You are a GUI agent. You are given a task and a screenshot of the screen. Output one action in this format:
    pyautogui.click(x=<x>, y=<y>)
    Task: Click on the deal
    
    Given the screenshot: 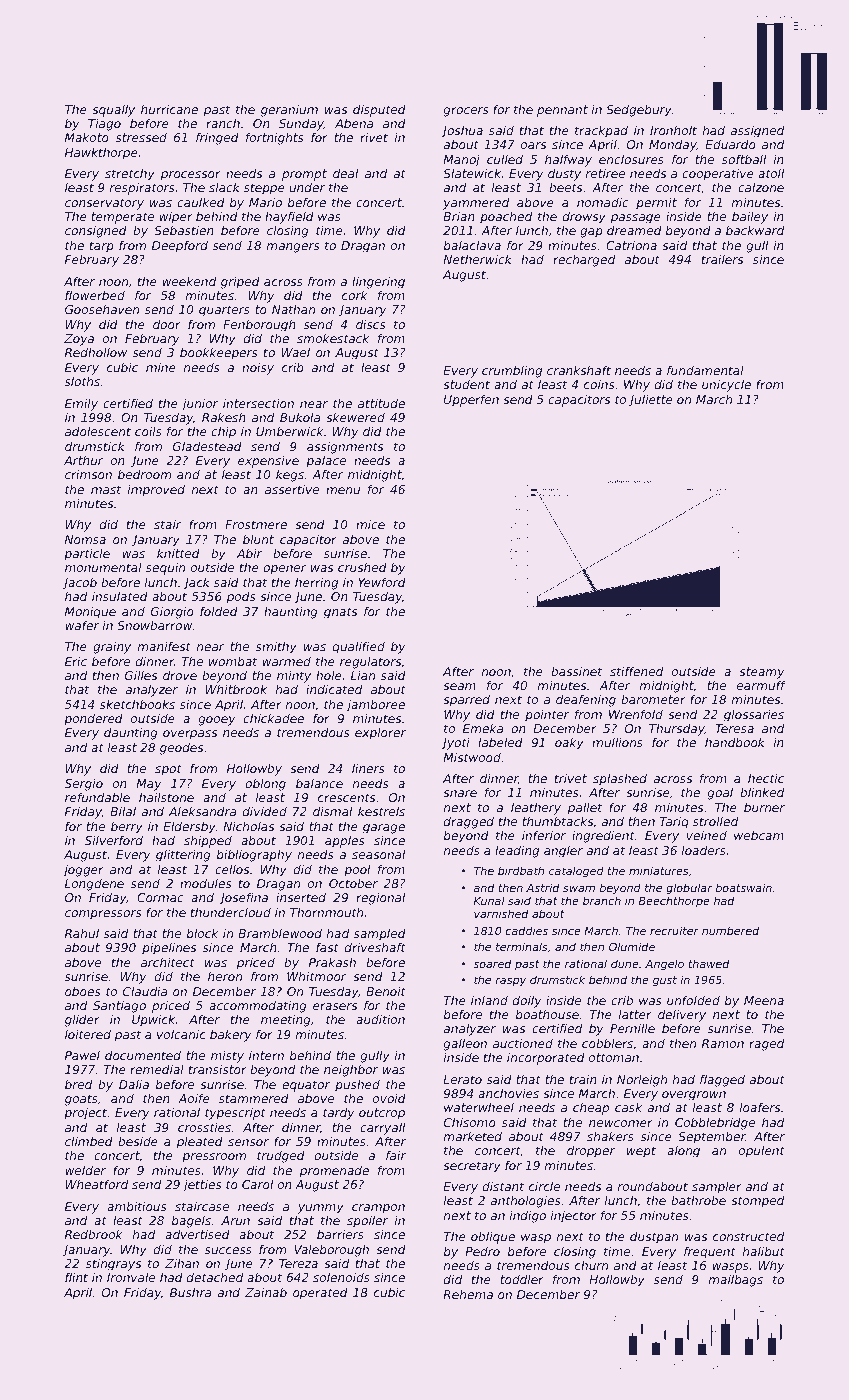 What is the action you would take?
    pyautogui.click(x=345, y=173)
